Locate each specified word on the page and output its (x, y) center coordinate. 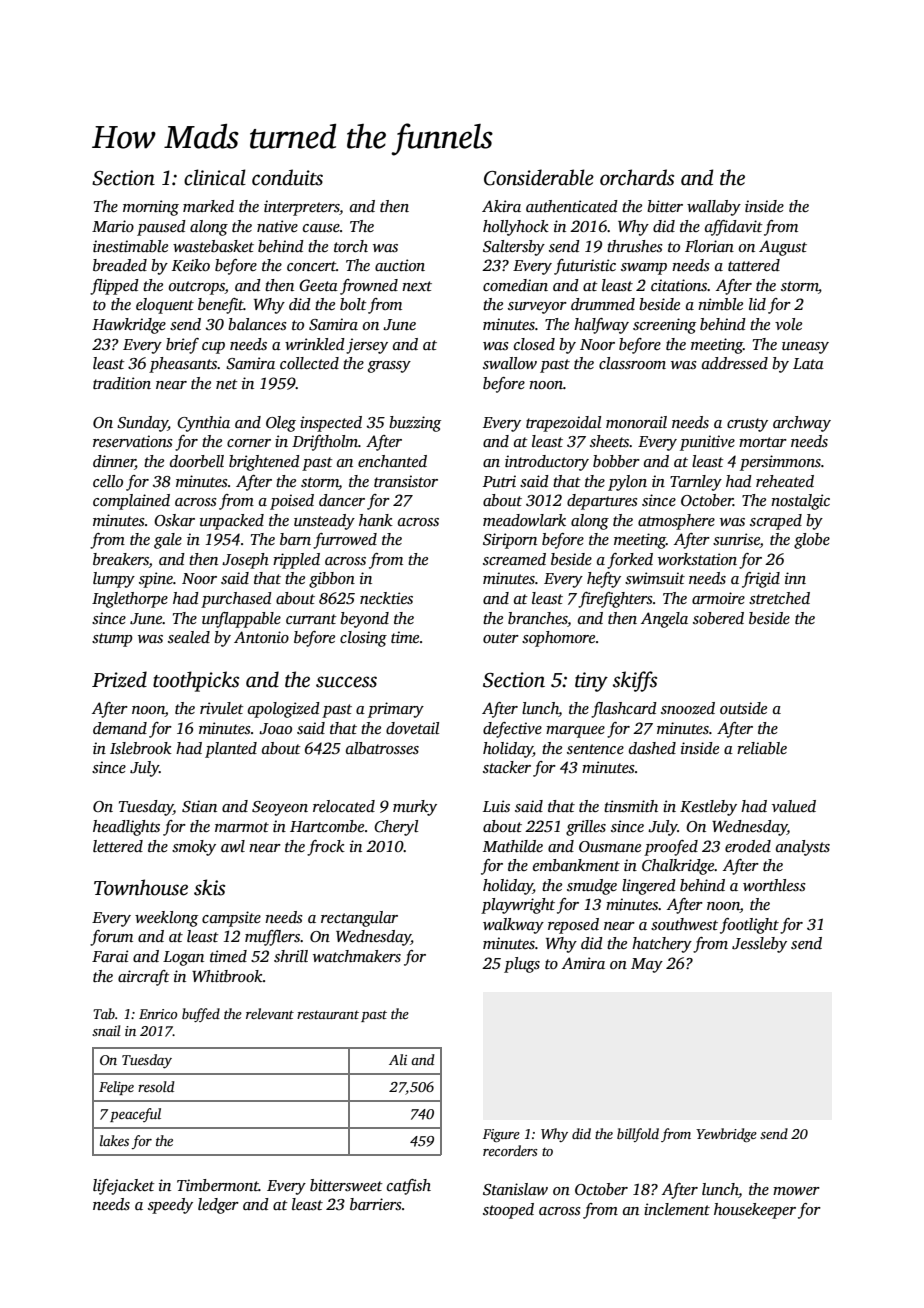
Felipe (116, 1088)
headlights (126, 828)
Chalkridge (678, 867)
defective (512, 730)
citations (679, 285)
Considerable (539, 177)
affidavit (734, 228)
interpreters (302, 208)
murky (415, 808)
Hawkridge (129, 326)
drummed (603, 304)
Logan (183, 958)
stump (112, 640)
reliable (762, 748)
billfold (638, 1135)
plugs (522, 965)
